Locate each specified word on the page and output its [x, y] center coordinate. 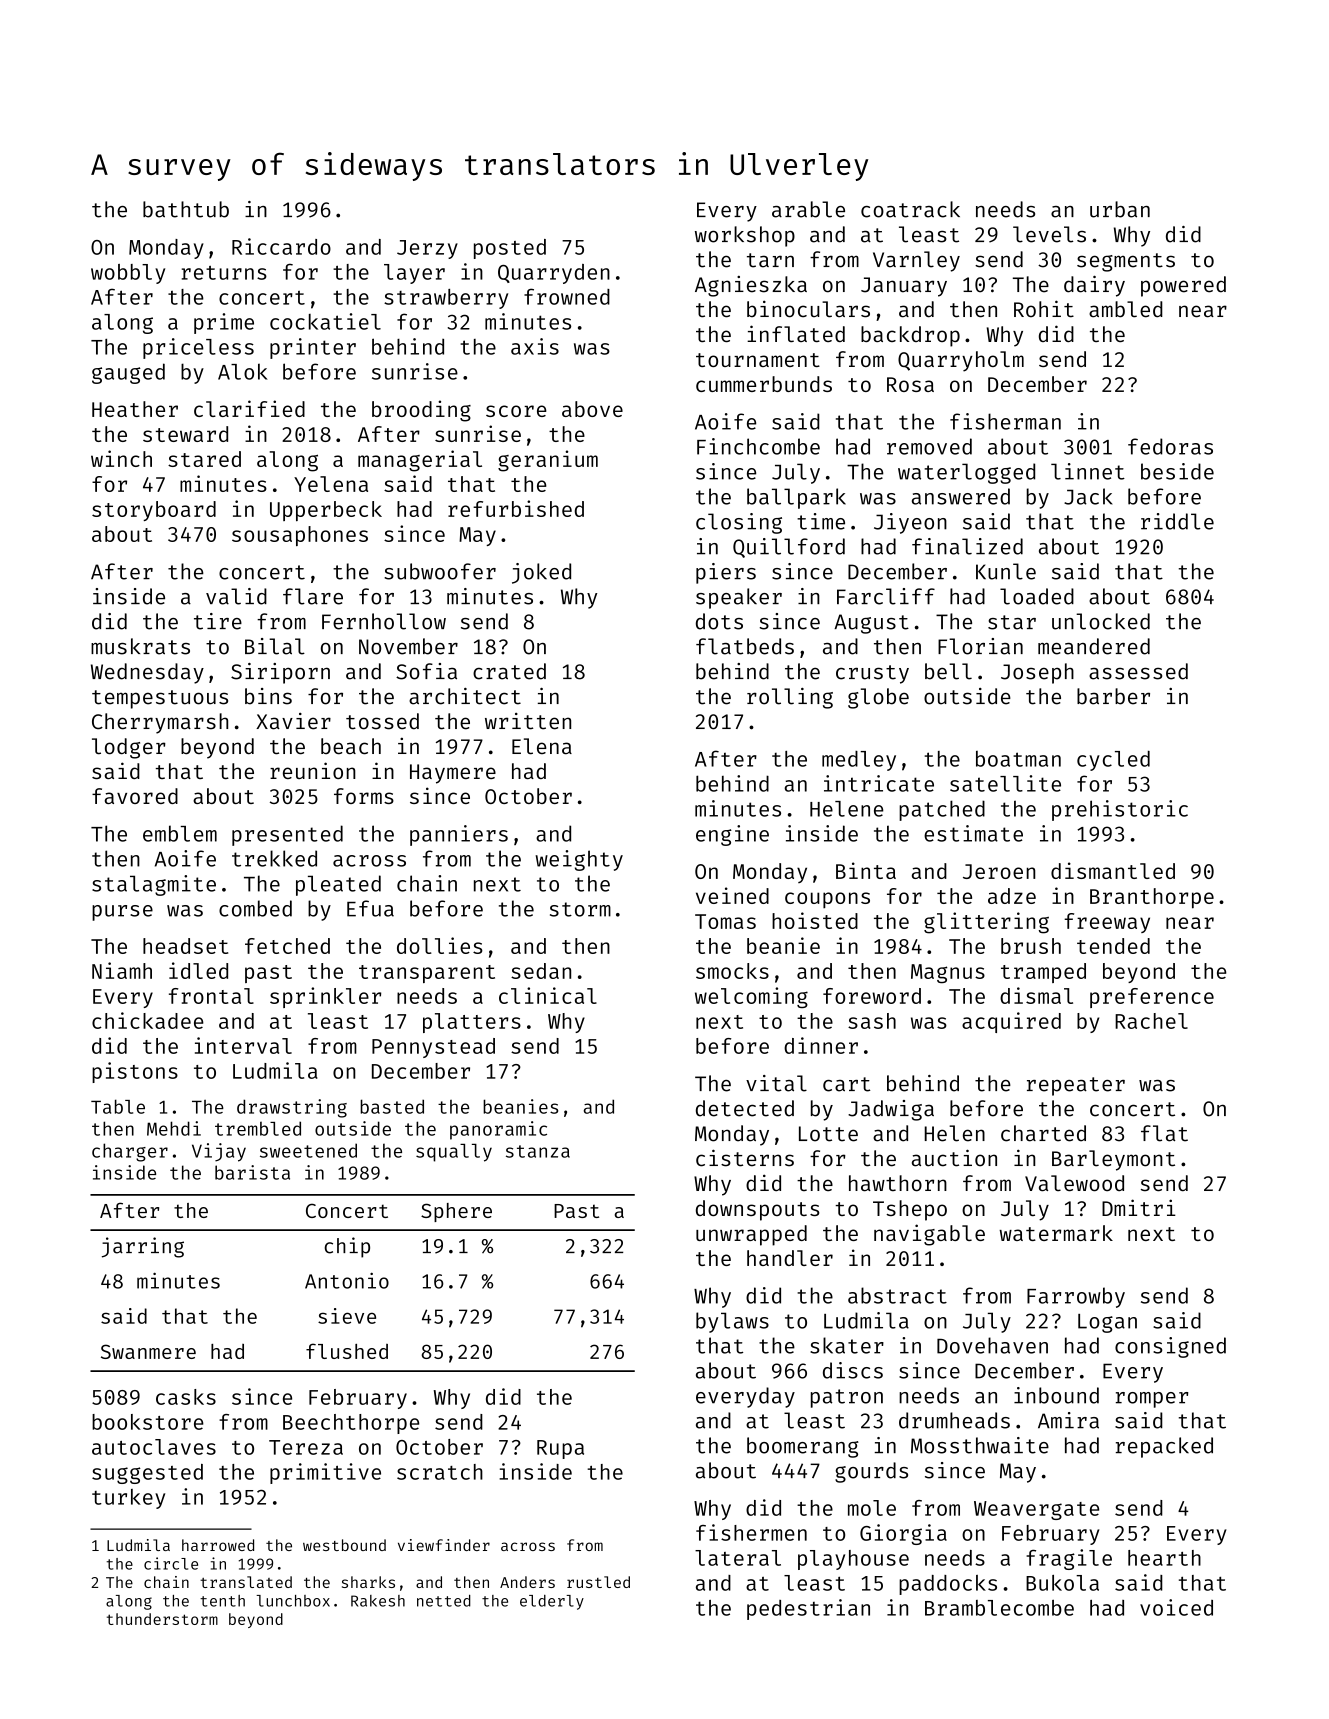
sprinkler [325, 997]
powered [1183, 286]
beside [1177, 471]
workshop [745, 236]
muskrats [140, 646]
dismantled [1113, 870]
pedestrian [808, 1609]
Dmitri [1139, 1207]
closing [739, 523]
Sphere [456, 1212]
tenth [222, 1601]
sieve [347, 1316]
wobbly [128, 274]
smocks [732, 971]
